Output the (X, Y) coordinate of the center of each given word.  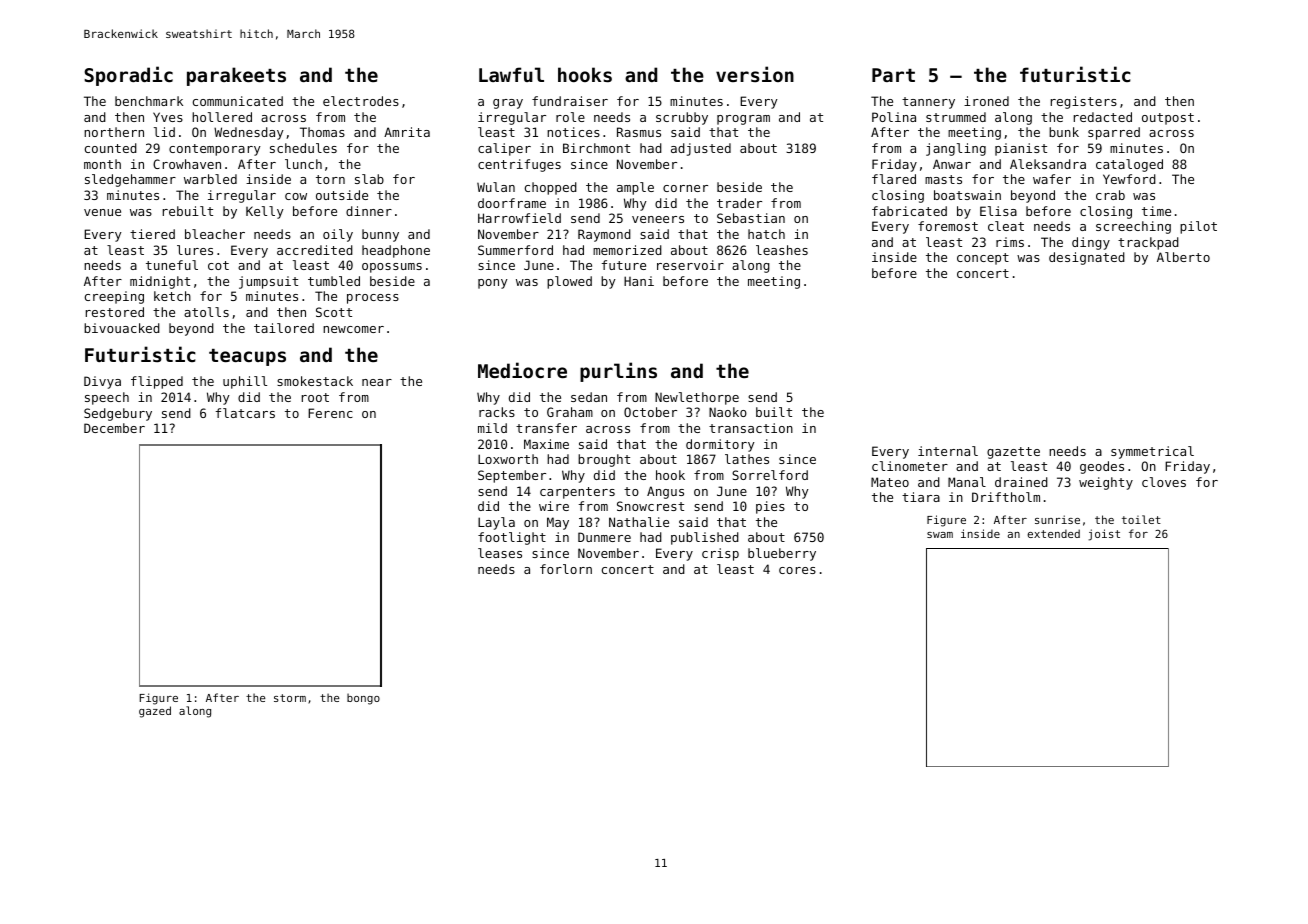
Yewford (1129, 179)
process (373, 299)
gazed (155, 712)
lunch (303, 164)
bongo (363, 699)
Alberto (1183, 257)
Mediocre (522, 370)
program (743, 120)
